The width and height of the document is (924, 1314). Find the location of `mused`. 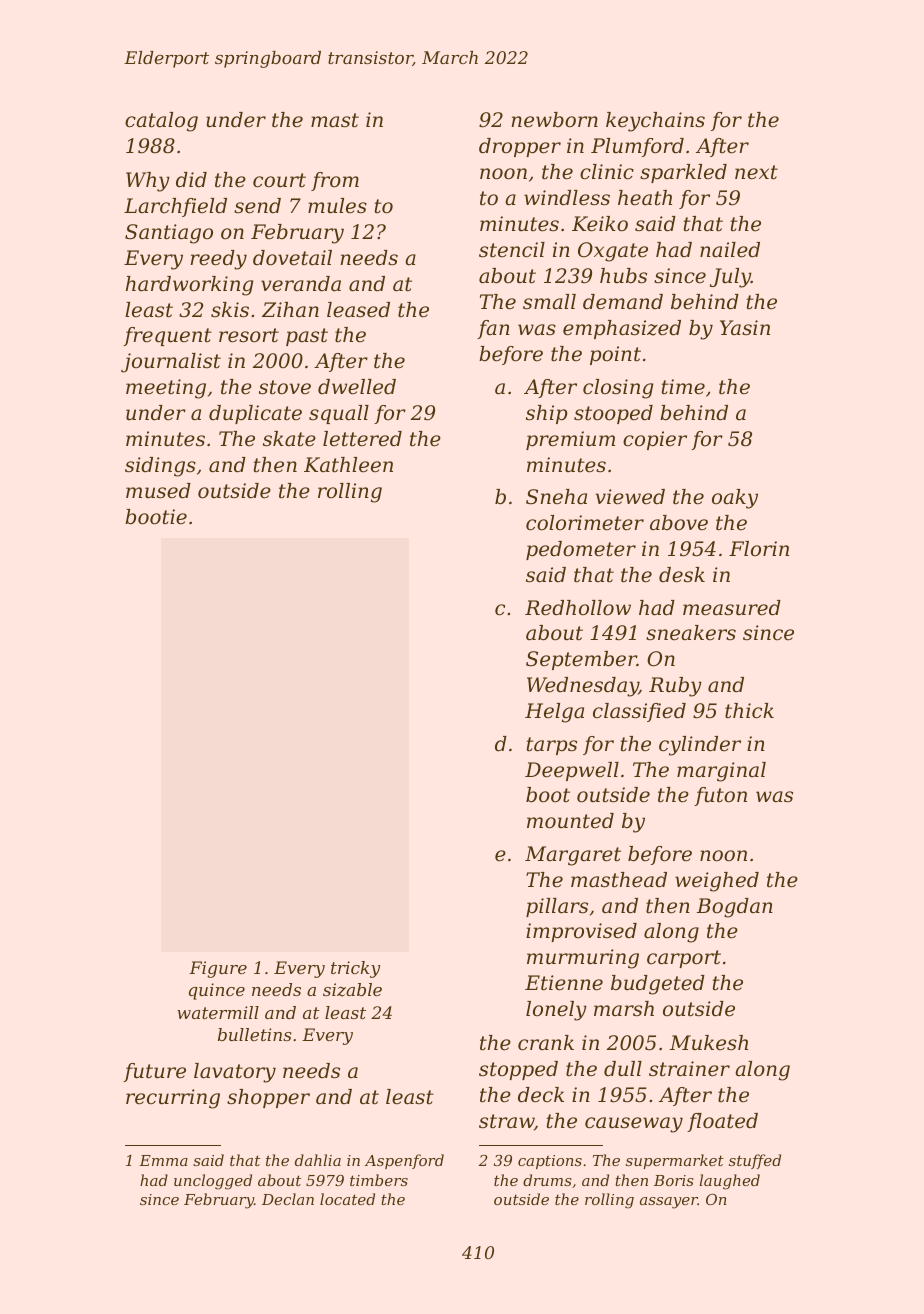

mused is located at coordinates (158, 491).
